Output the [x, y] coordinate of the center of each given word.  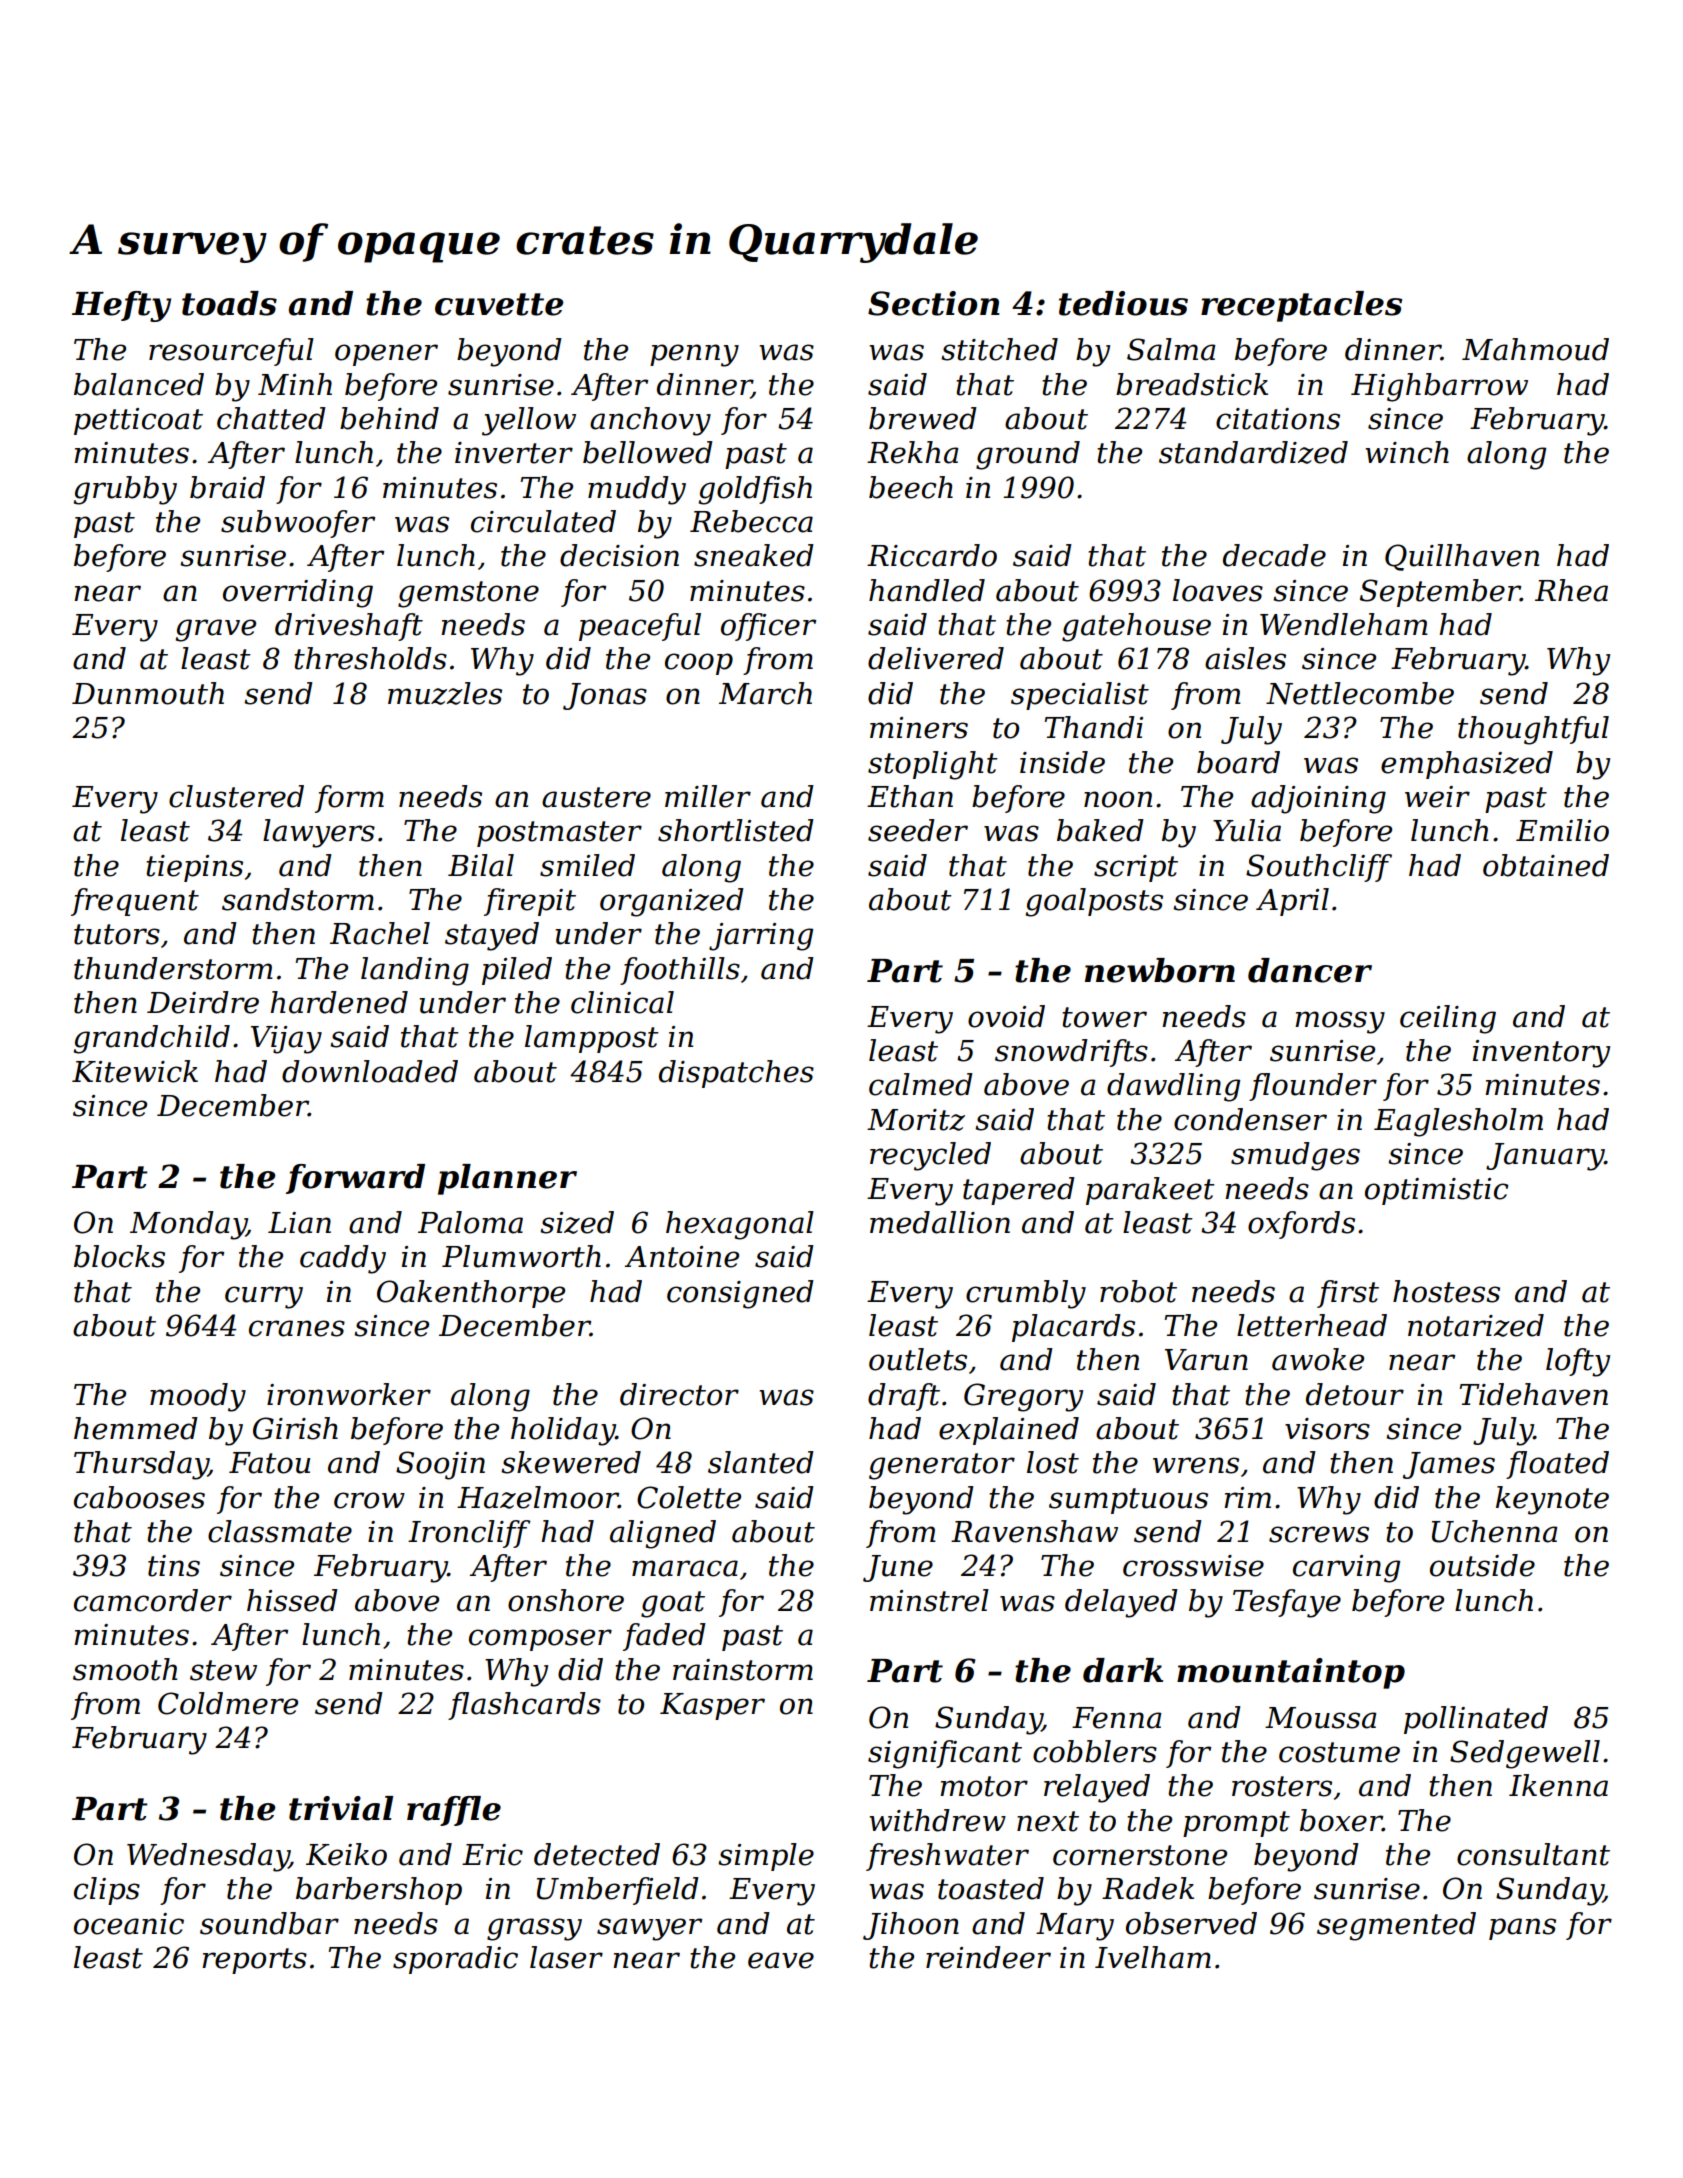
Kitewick [135, 1071]
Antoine [682, 1257]
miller [708, 796]
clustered [236, 796]
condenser [1250, 1119]
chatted [271, 418]
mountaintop [1291, 1673]
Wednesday [208, 1857]
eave [781, 1960]
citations [1278, 419]
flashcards [524, 1706]
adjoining [1318, 799]
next [1048, 1821]
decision [619, 555]
